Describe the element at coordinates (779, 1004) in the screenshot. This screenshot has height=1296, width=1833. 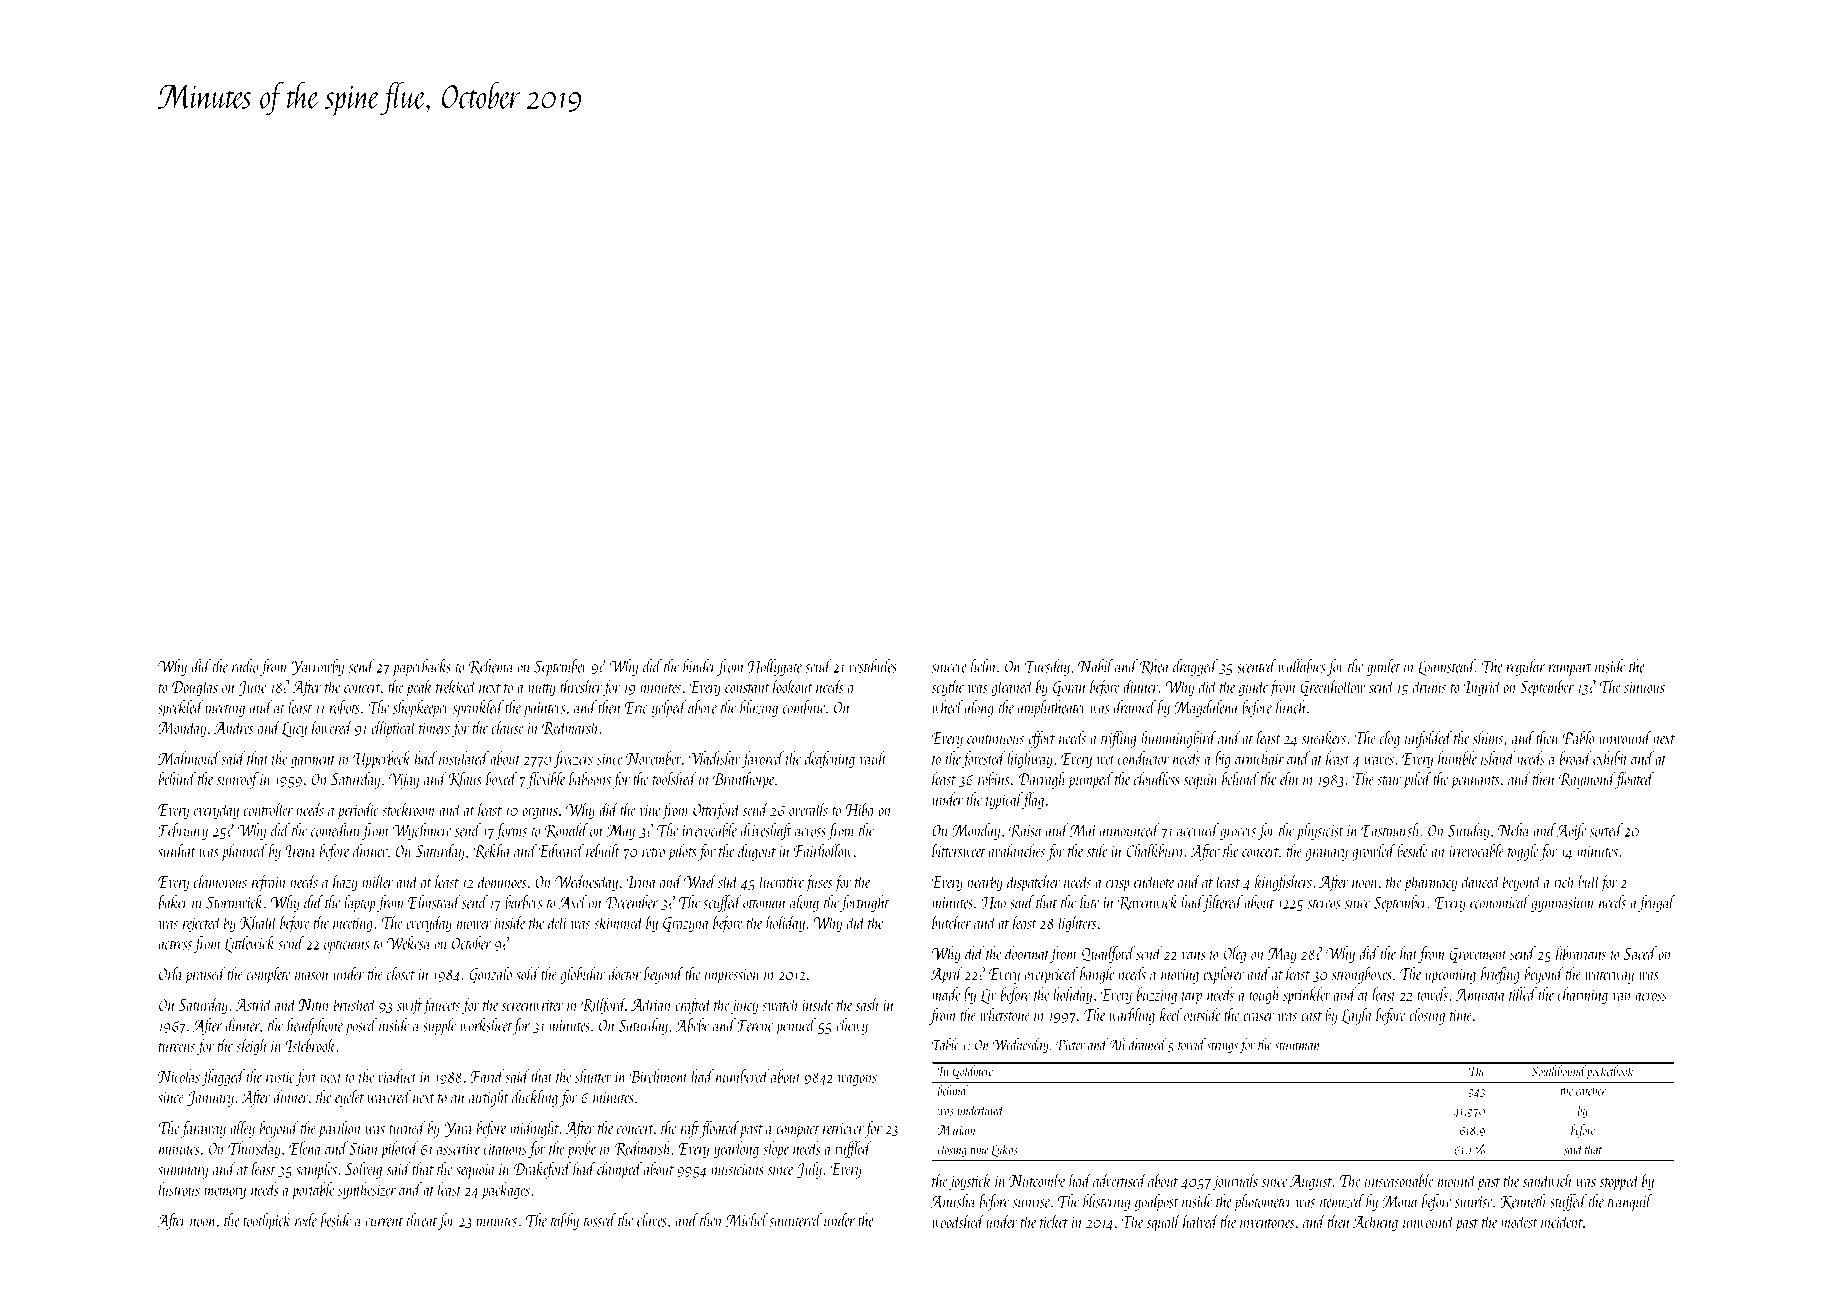
I see `swatch` at that location.
